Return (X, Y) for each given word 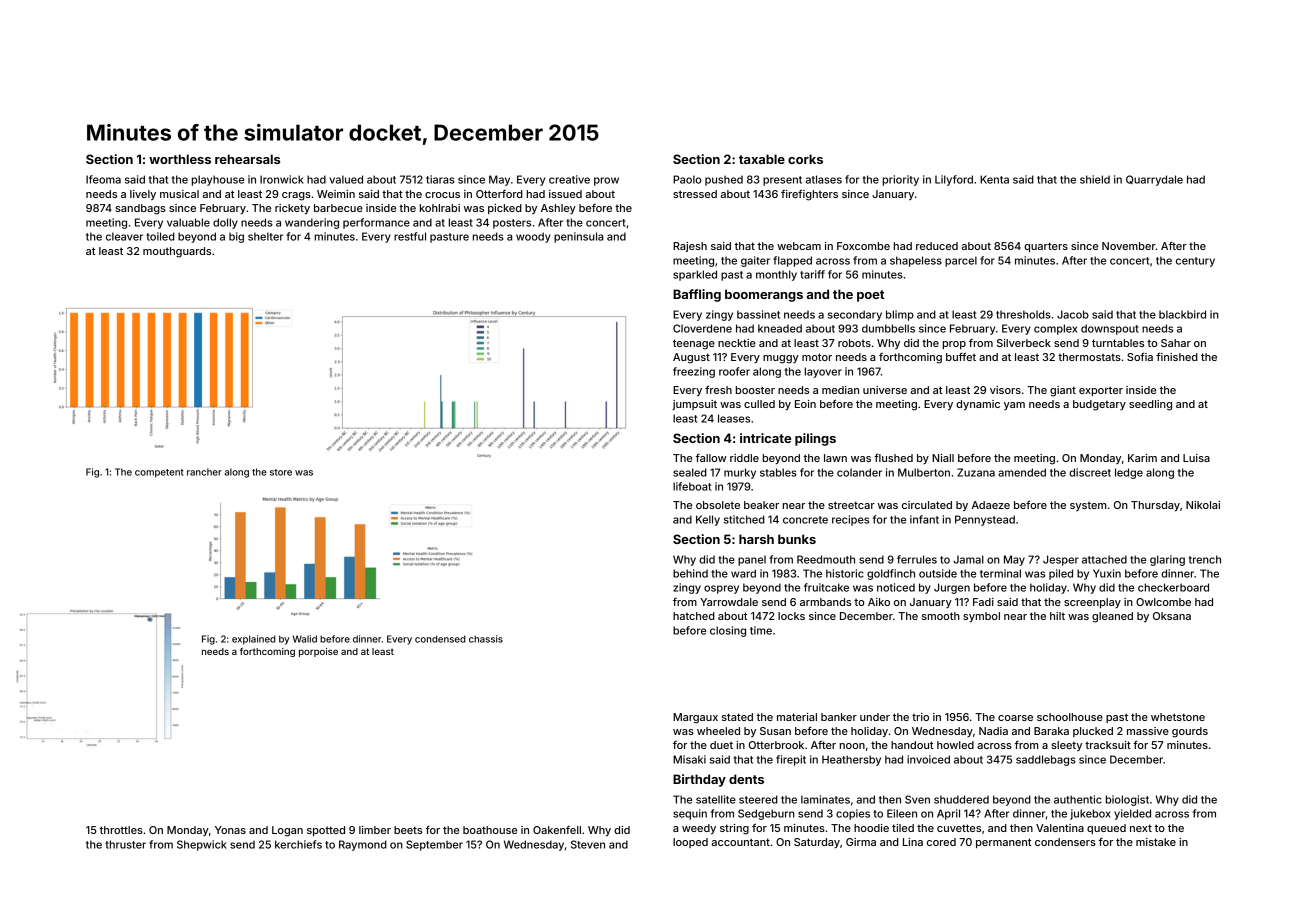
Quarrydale (1154, 180)
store (281, 472)
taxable (762, 159)
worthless (180, 159)
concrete (805, 520)
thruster (125, 844)
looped (690, 843)
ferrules (917, 559)
